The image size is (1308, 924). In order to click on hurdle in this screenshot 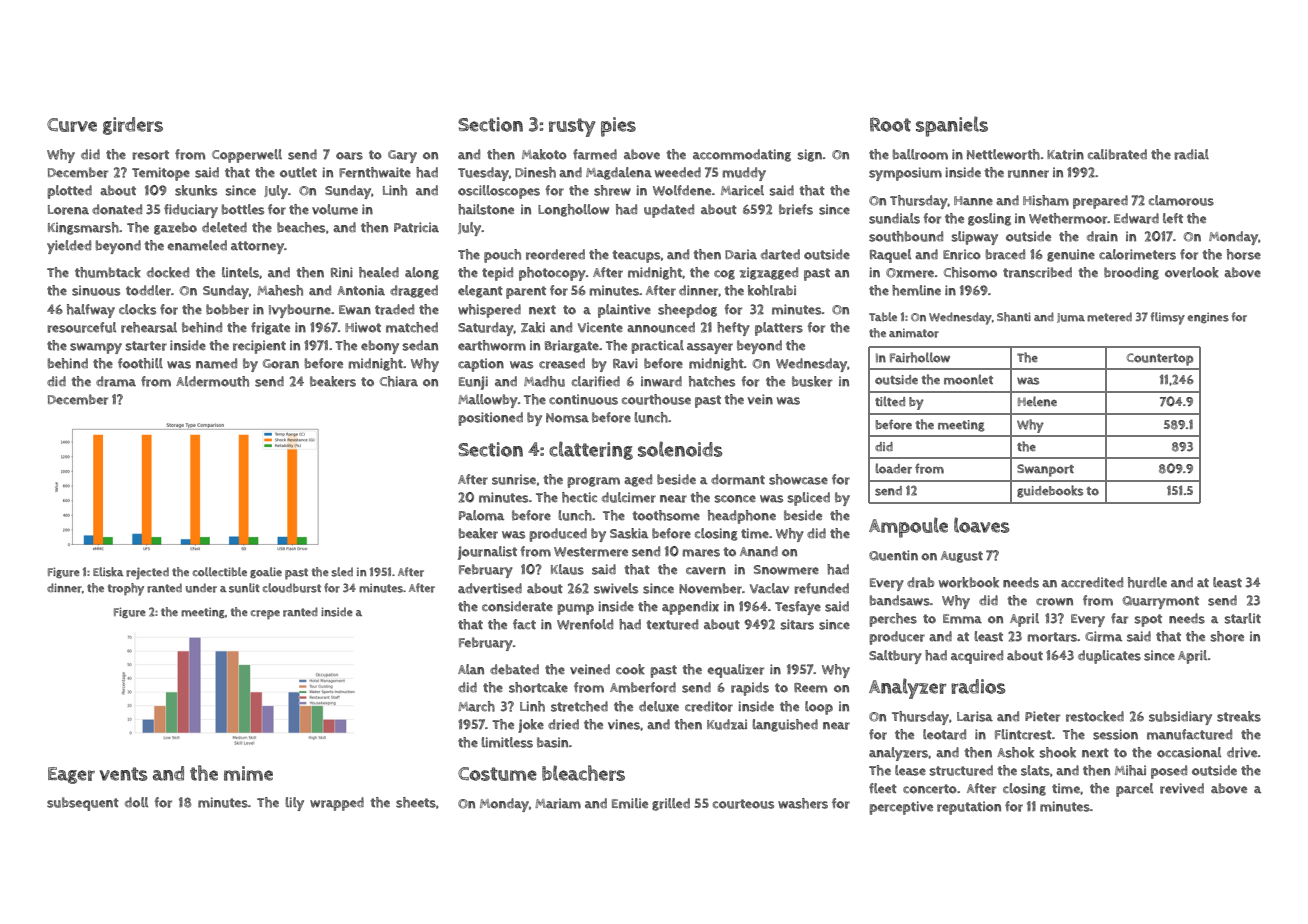, I will do `click(1147, 582)`.
